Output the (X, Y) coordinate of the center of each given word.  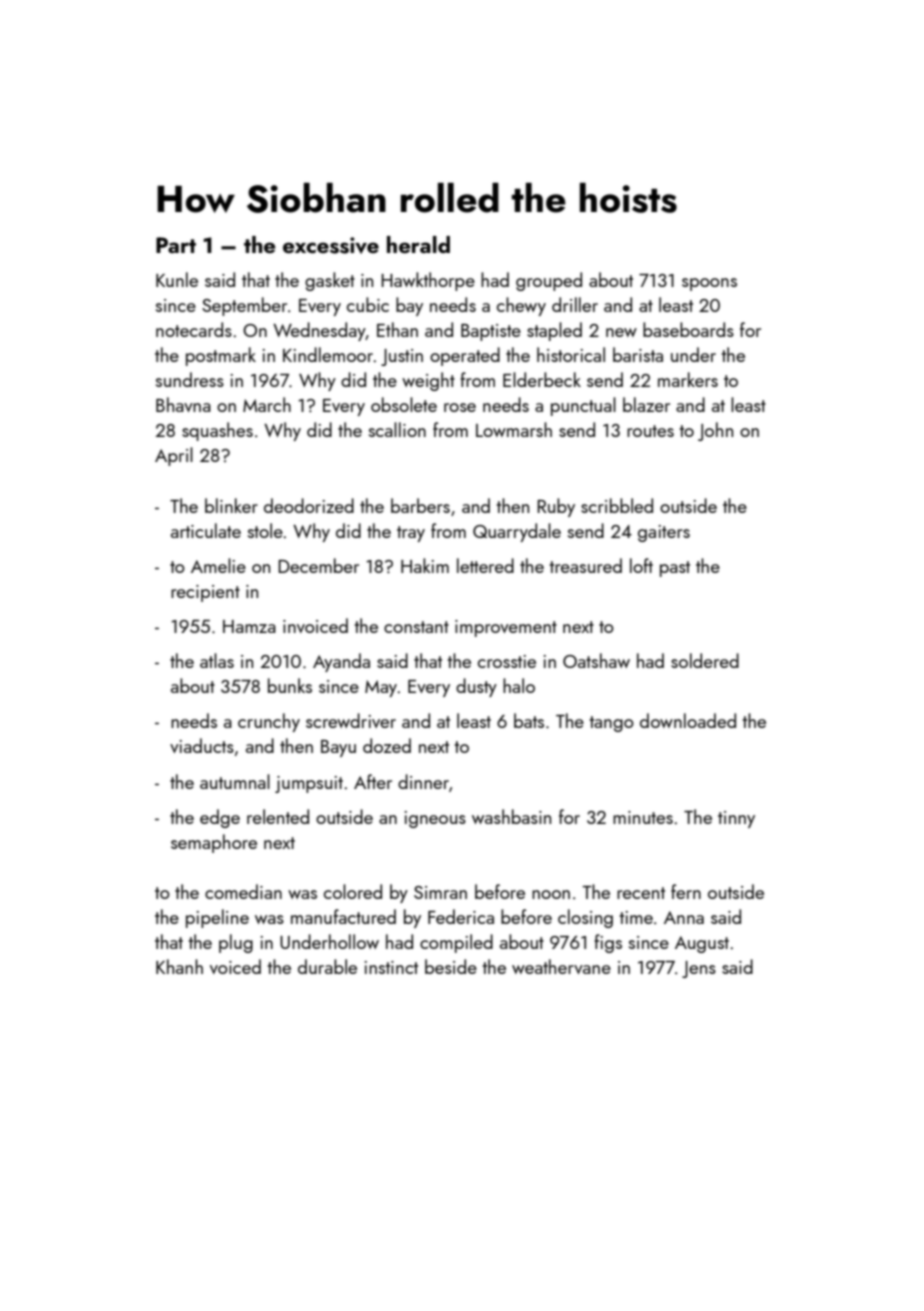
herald (418, 244)
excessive (331, 245)
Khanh (179, 966)
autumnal (235, 781)
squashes (217, 431)
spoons (709, 284)
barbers (420, 505)
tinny (736, 819)
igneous (435, 819)
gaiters (664, 533)
